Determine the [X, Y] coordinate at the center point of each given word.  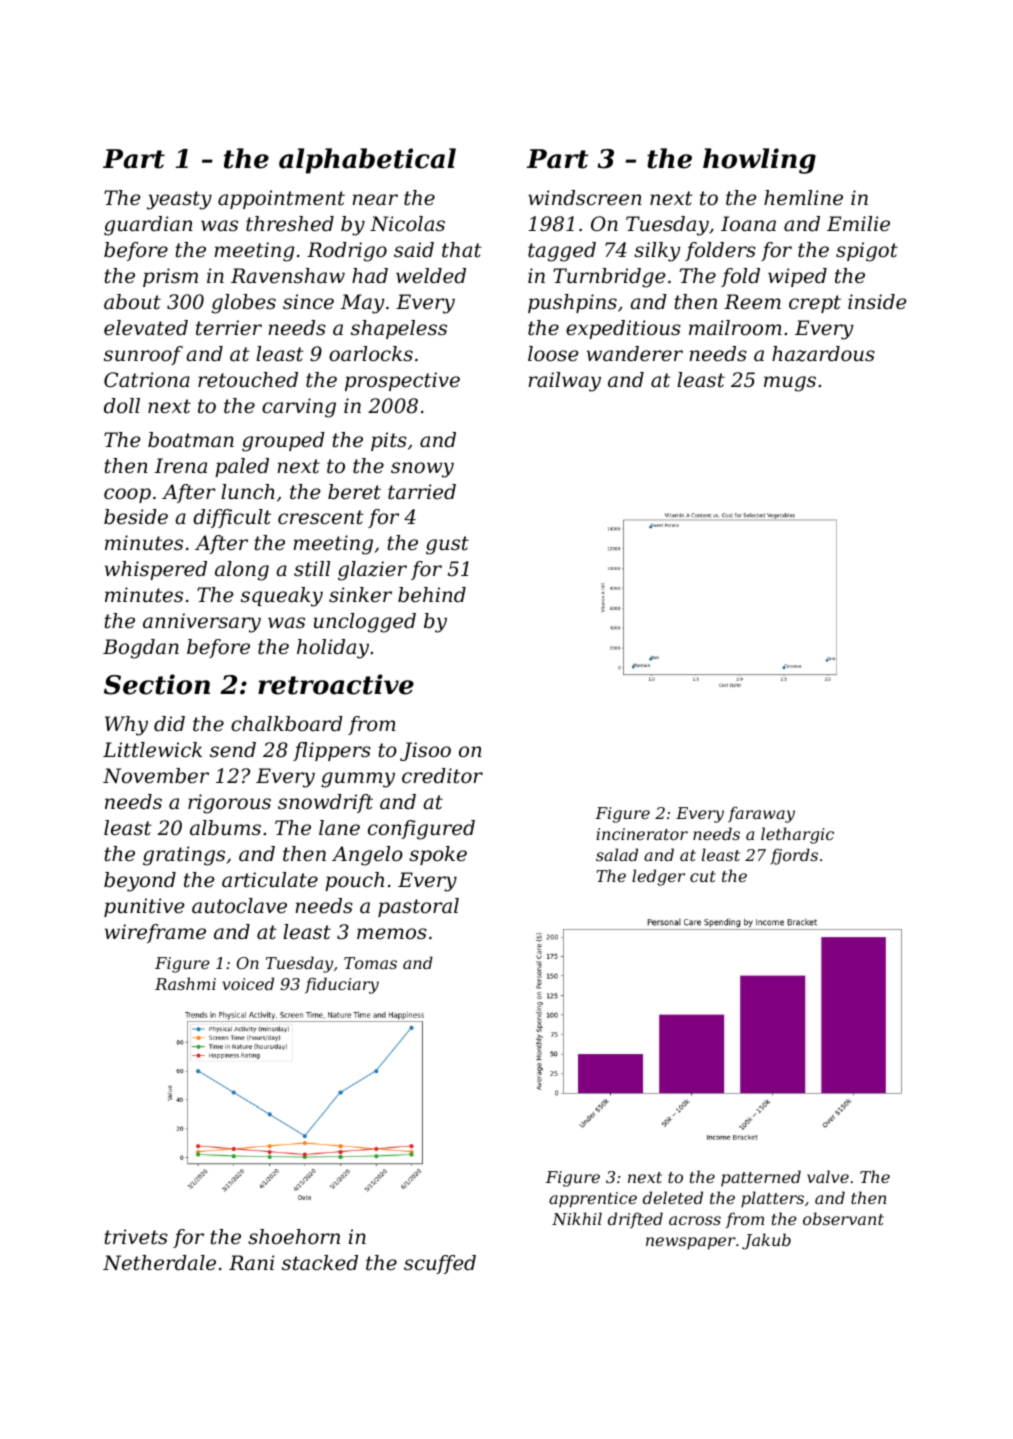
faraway [761, 814]
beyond [140, 882]
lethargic [797, 835]
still [312, 569]
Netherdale [159, 1263]
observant [843, 1218]
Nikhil [577, 1218]
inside [877, 302]
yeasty [179, 200]
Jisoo [425, 751]
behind [432, 595]
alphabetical [367, 161]
